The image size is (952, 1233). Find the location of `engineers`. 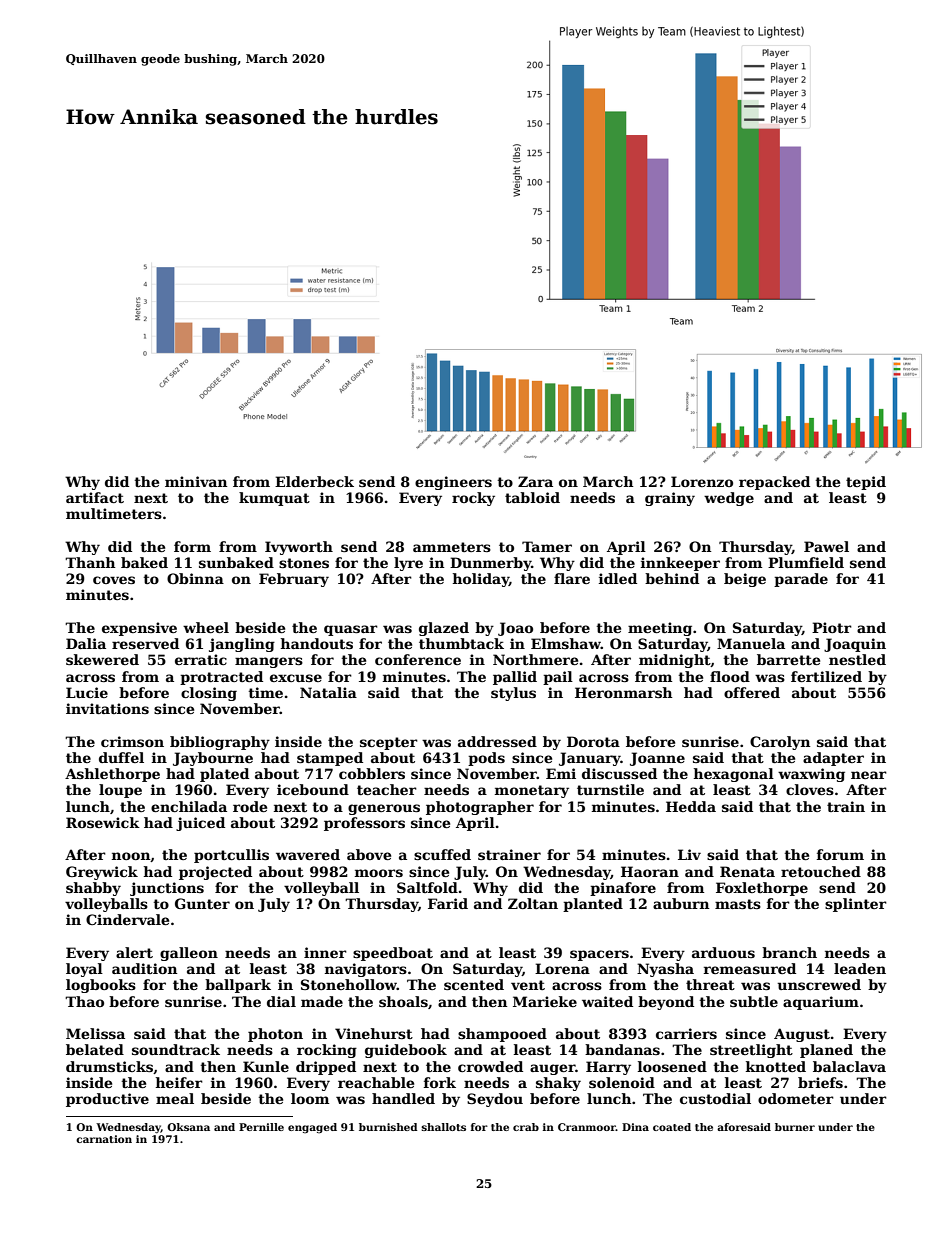

engineers is located at coordinates (453, 483).
